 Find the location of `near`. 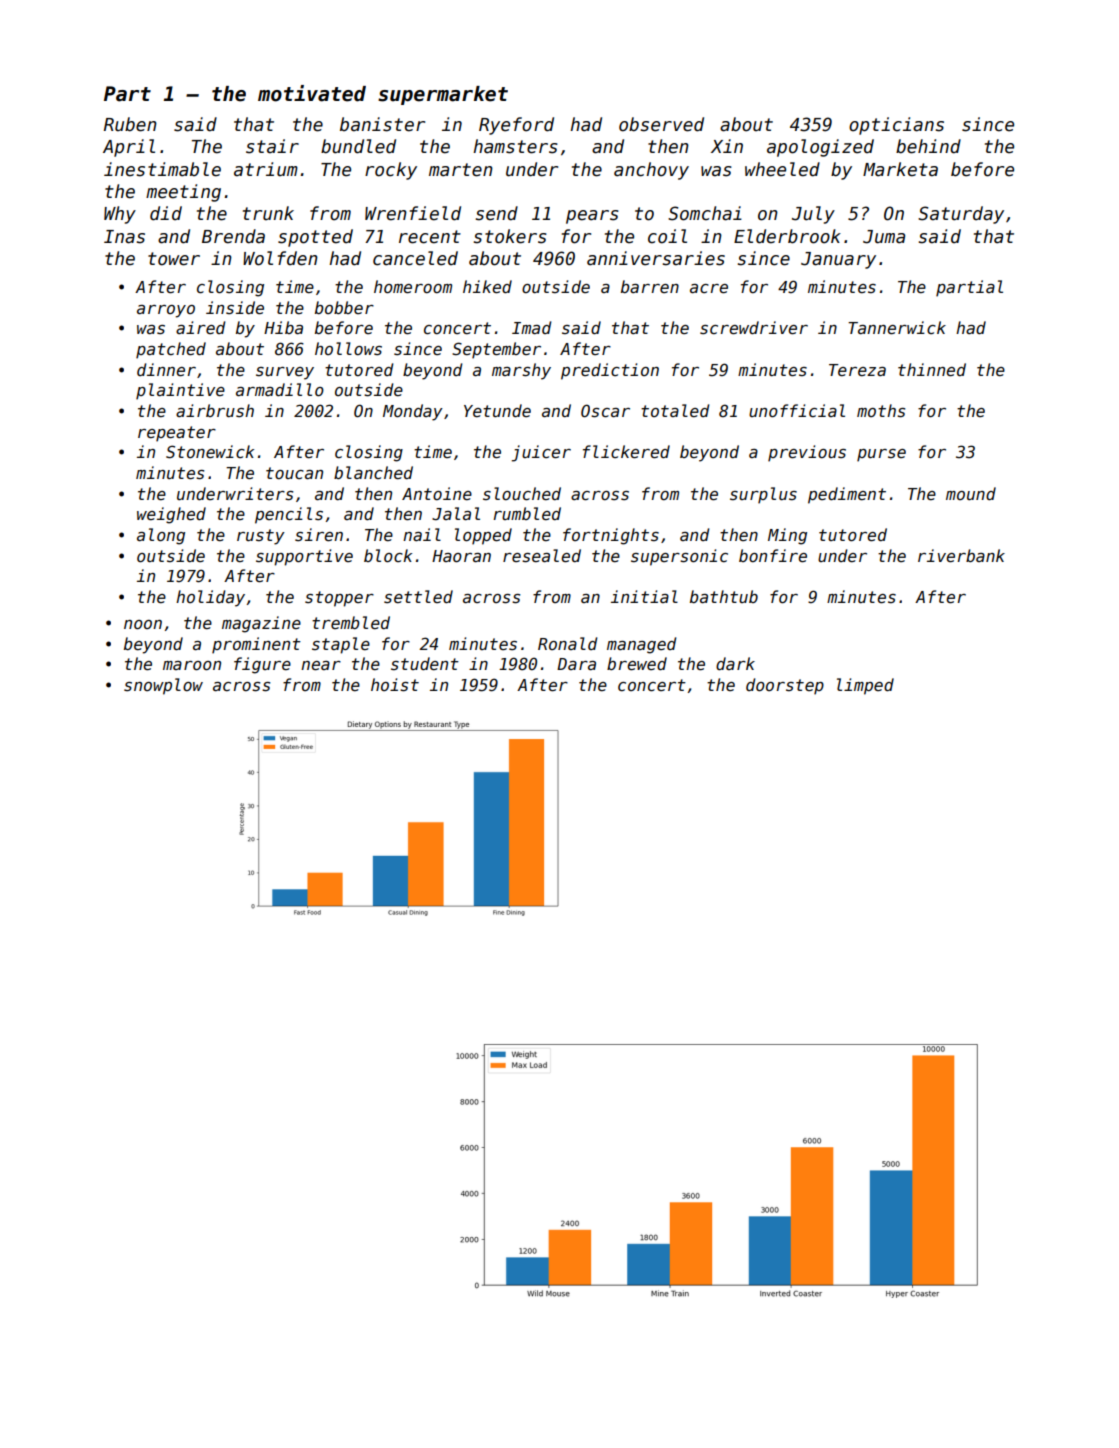

near is located at coordinates (321, 665).
